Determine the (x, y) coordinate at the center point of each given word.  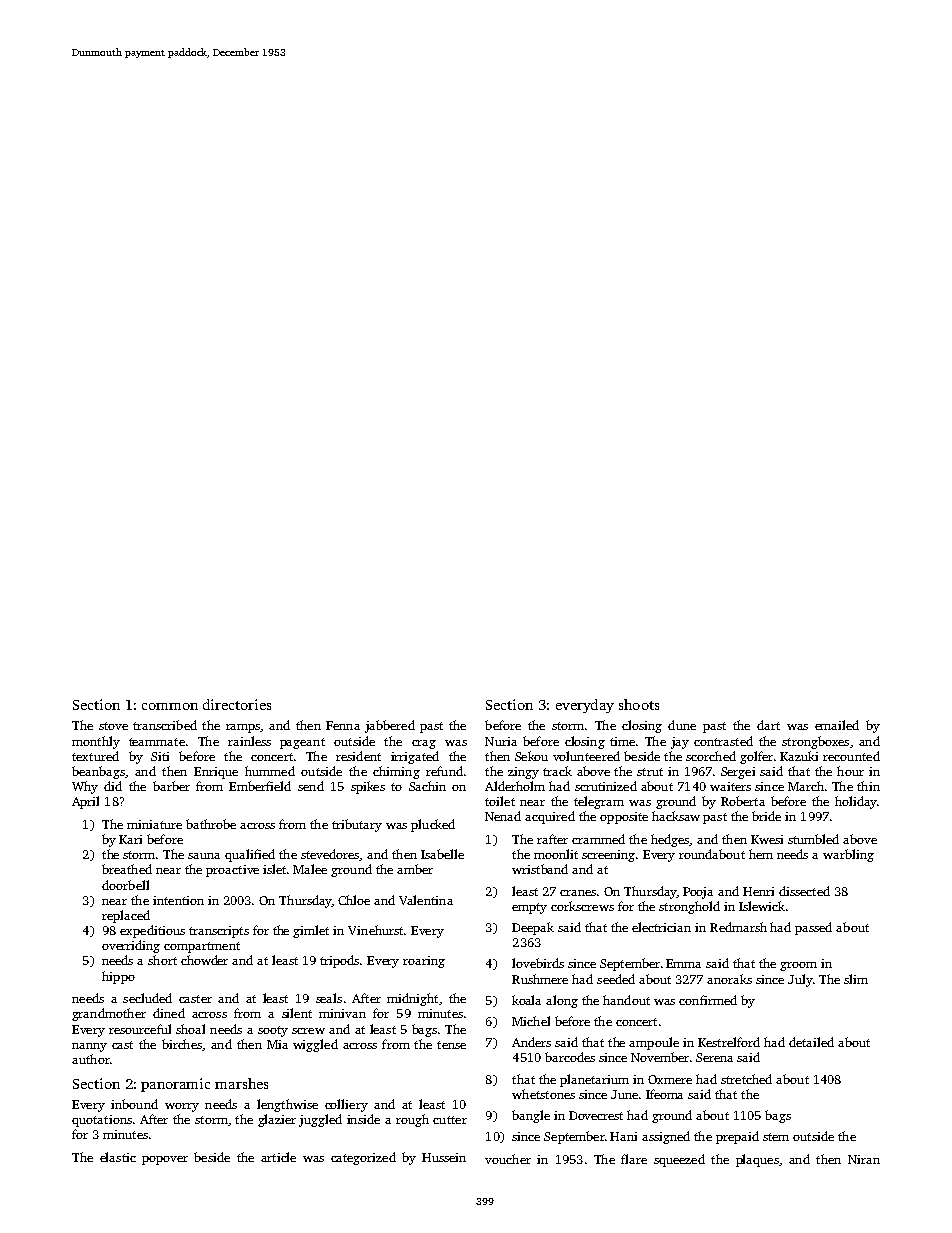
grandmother (109, 1014)
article (278, 1157)
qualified (250, 855)
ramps (243, 728)
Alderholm (515, 786)
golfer (756, 757)
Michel (531, 1021)
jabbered (390, 726)
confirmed (708, 1000)
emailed (837, 725)
